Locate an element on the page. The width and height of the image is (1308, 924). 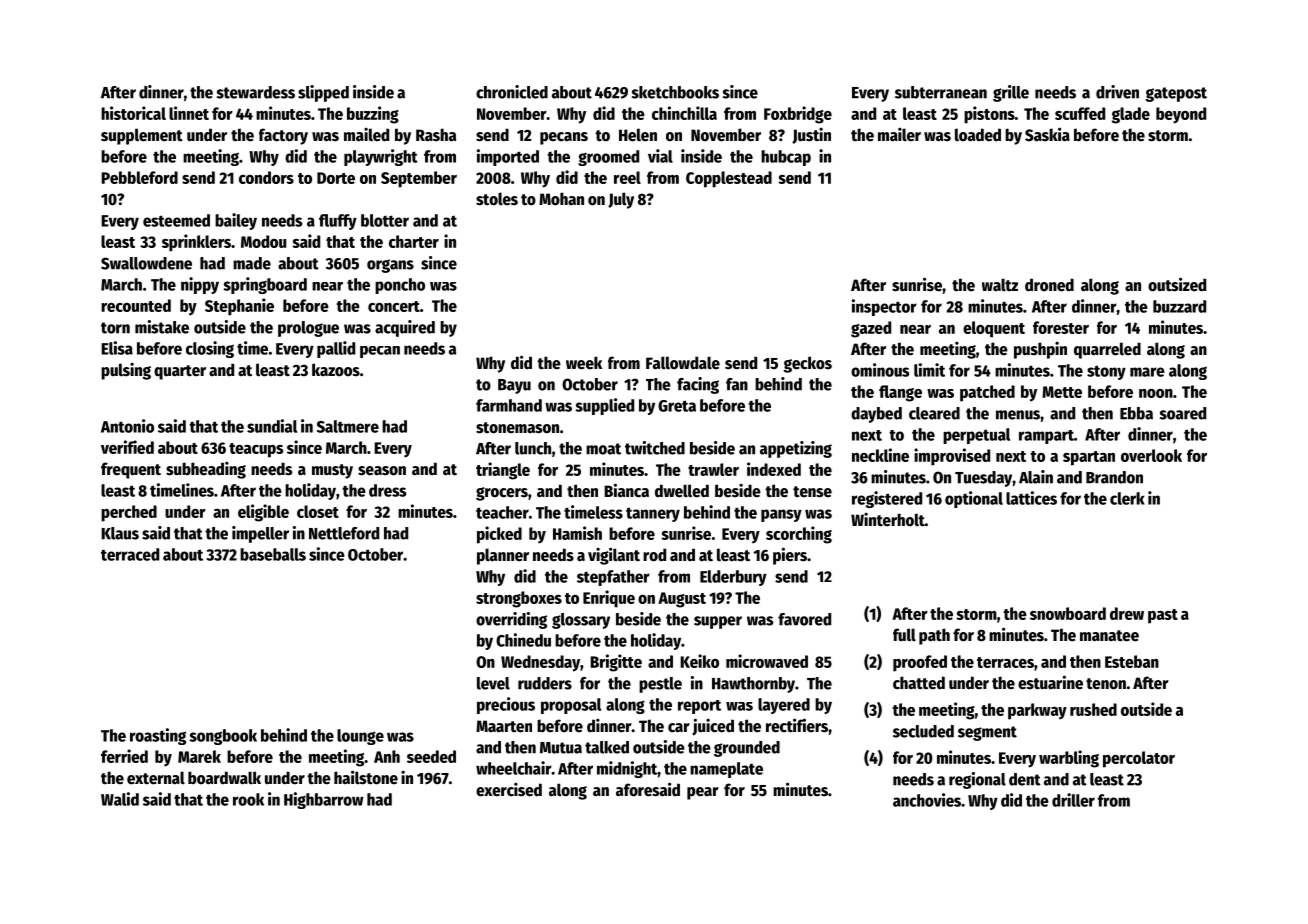
overriding is located at coordinates (511, 620).
